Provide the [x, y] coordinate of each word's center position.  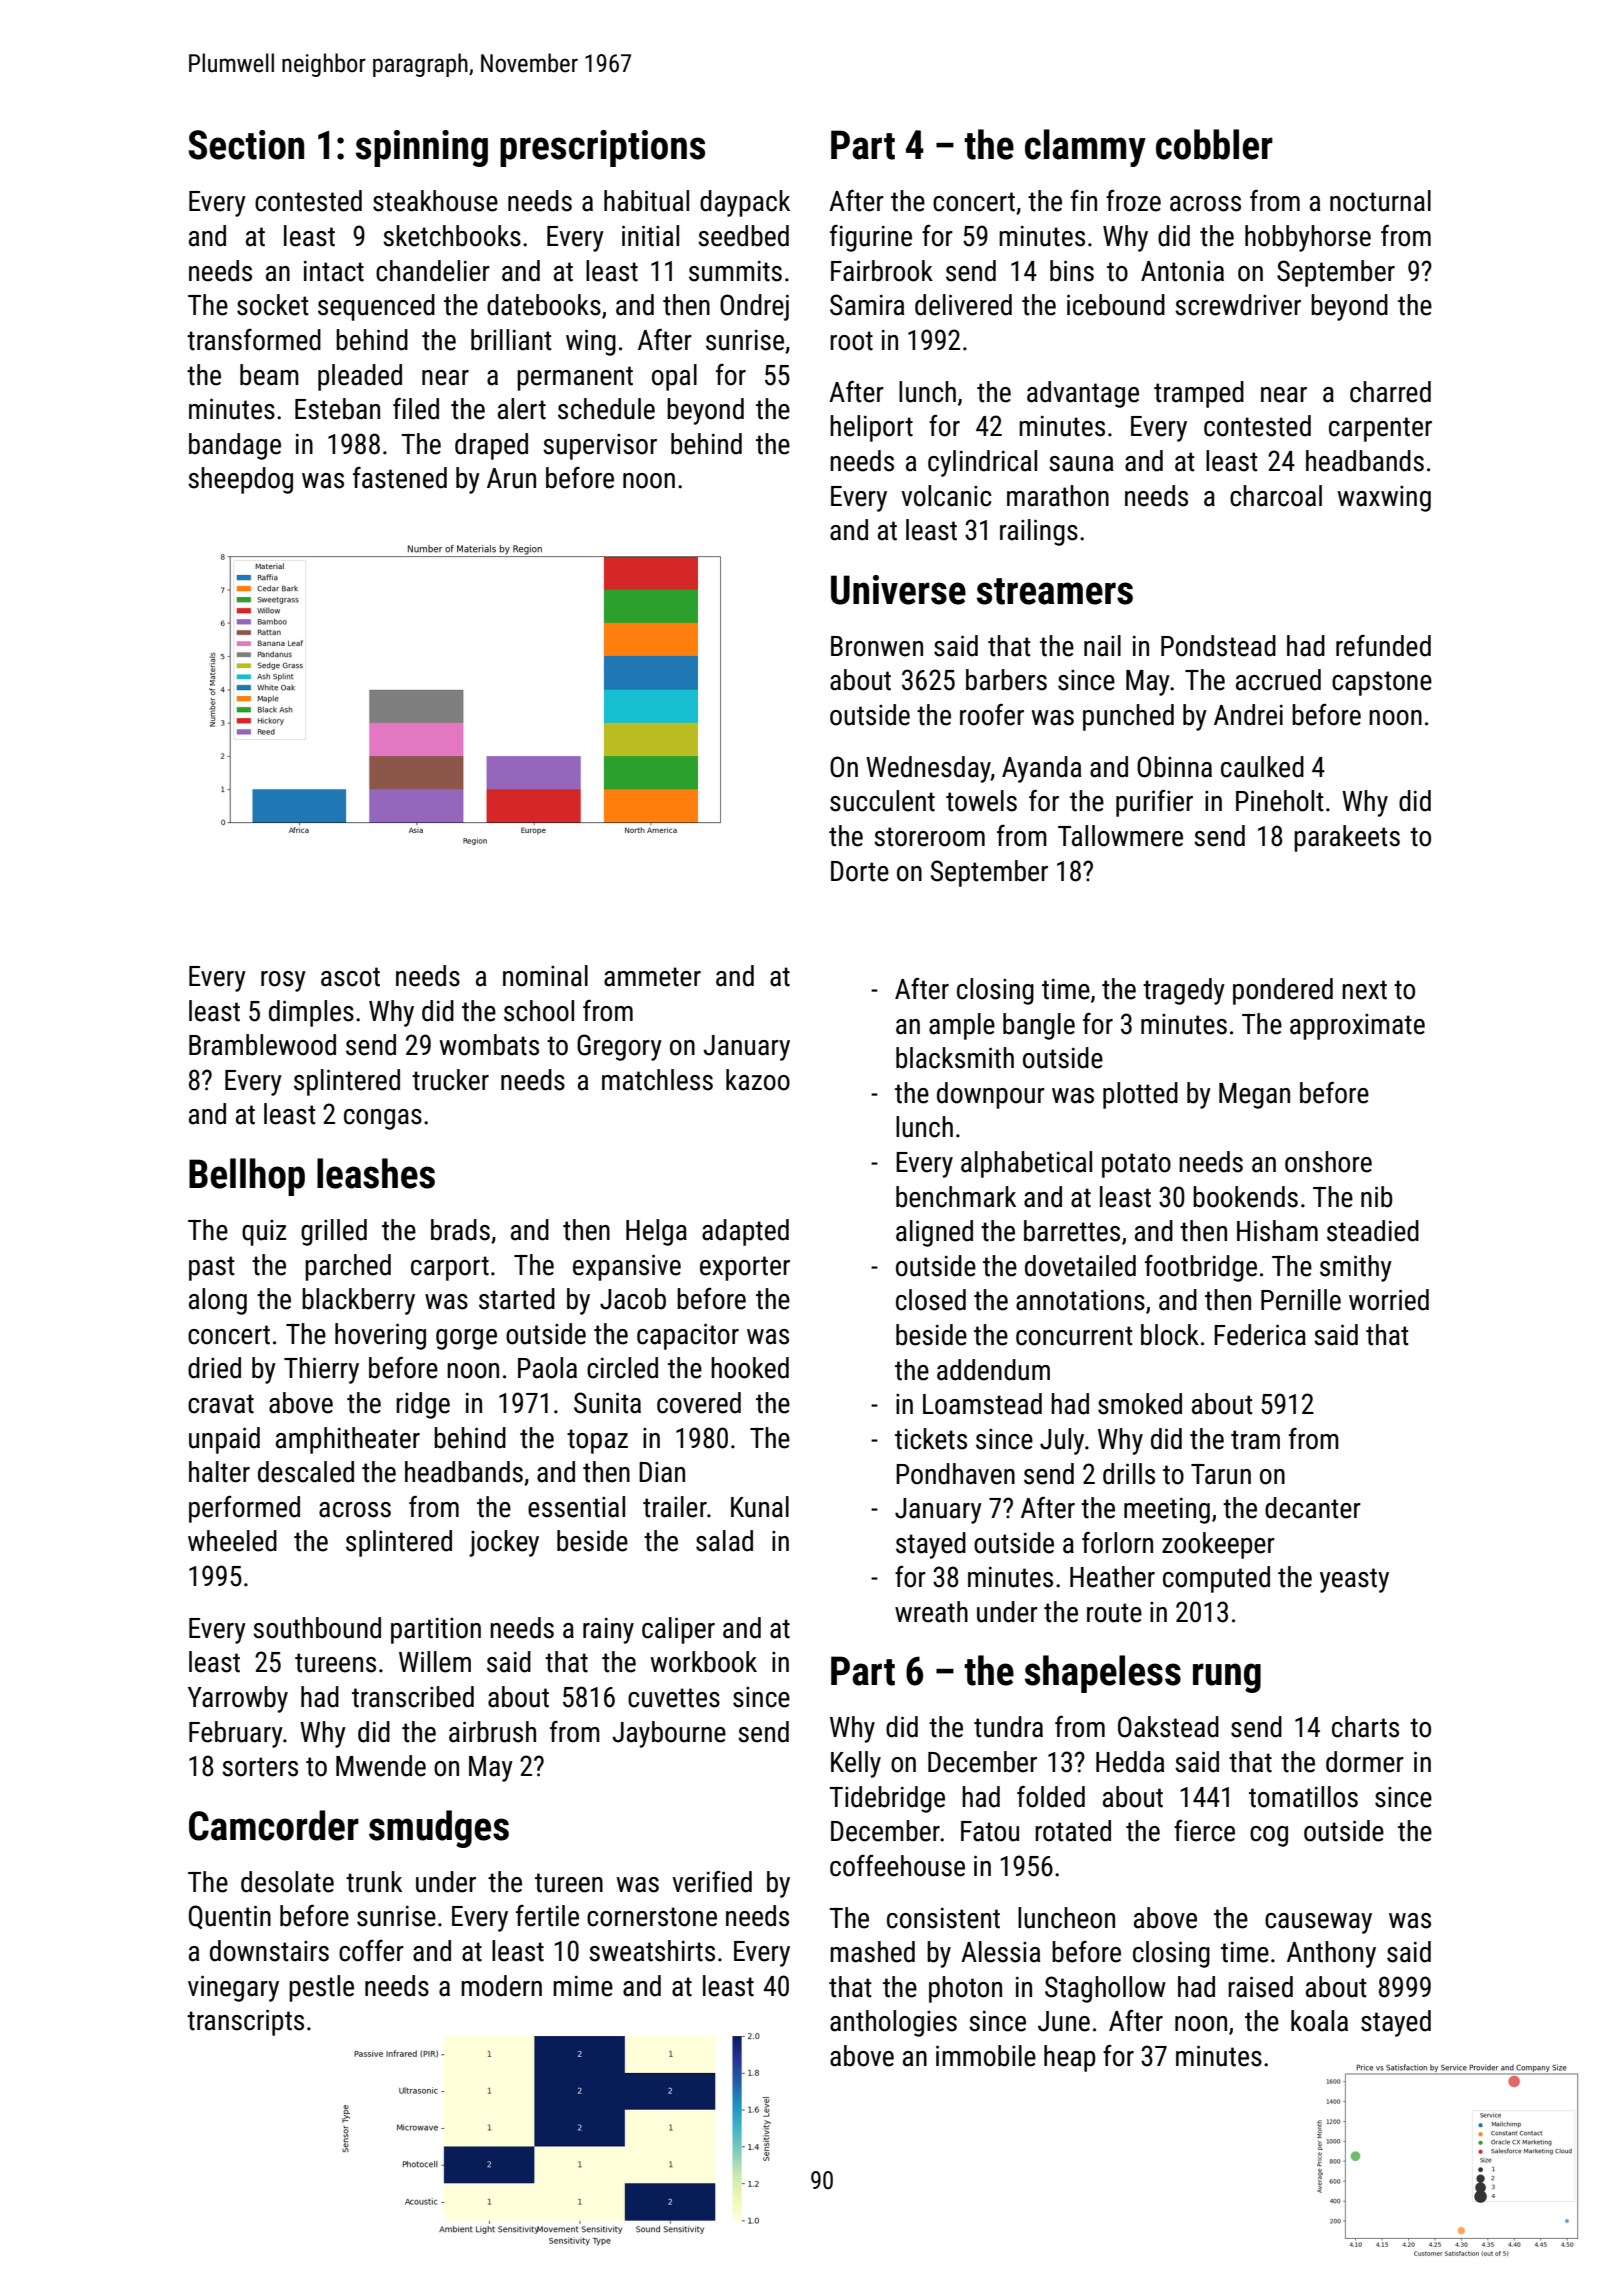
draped [491, 446]
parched [348, 1267]
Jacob [633, 1299]
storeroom [929, 837]
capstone [1382, 683]
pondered [1283, 991]
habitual [646, 201]
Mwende [381, 1766]
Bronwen [877, 646]
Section [246, 145]
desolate [287, 1882]
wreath [931, 1612]
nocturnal [1380, 201]
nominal [545, 976]
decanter [1313, 1508]
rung [1227, 1678]
